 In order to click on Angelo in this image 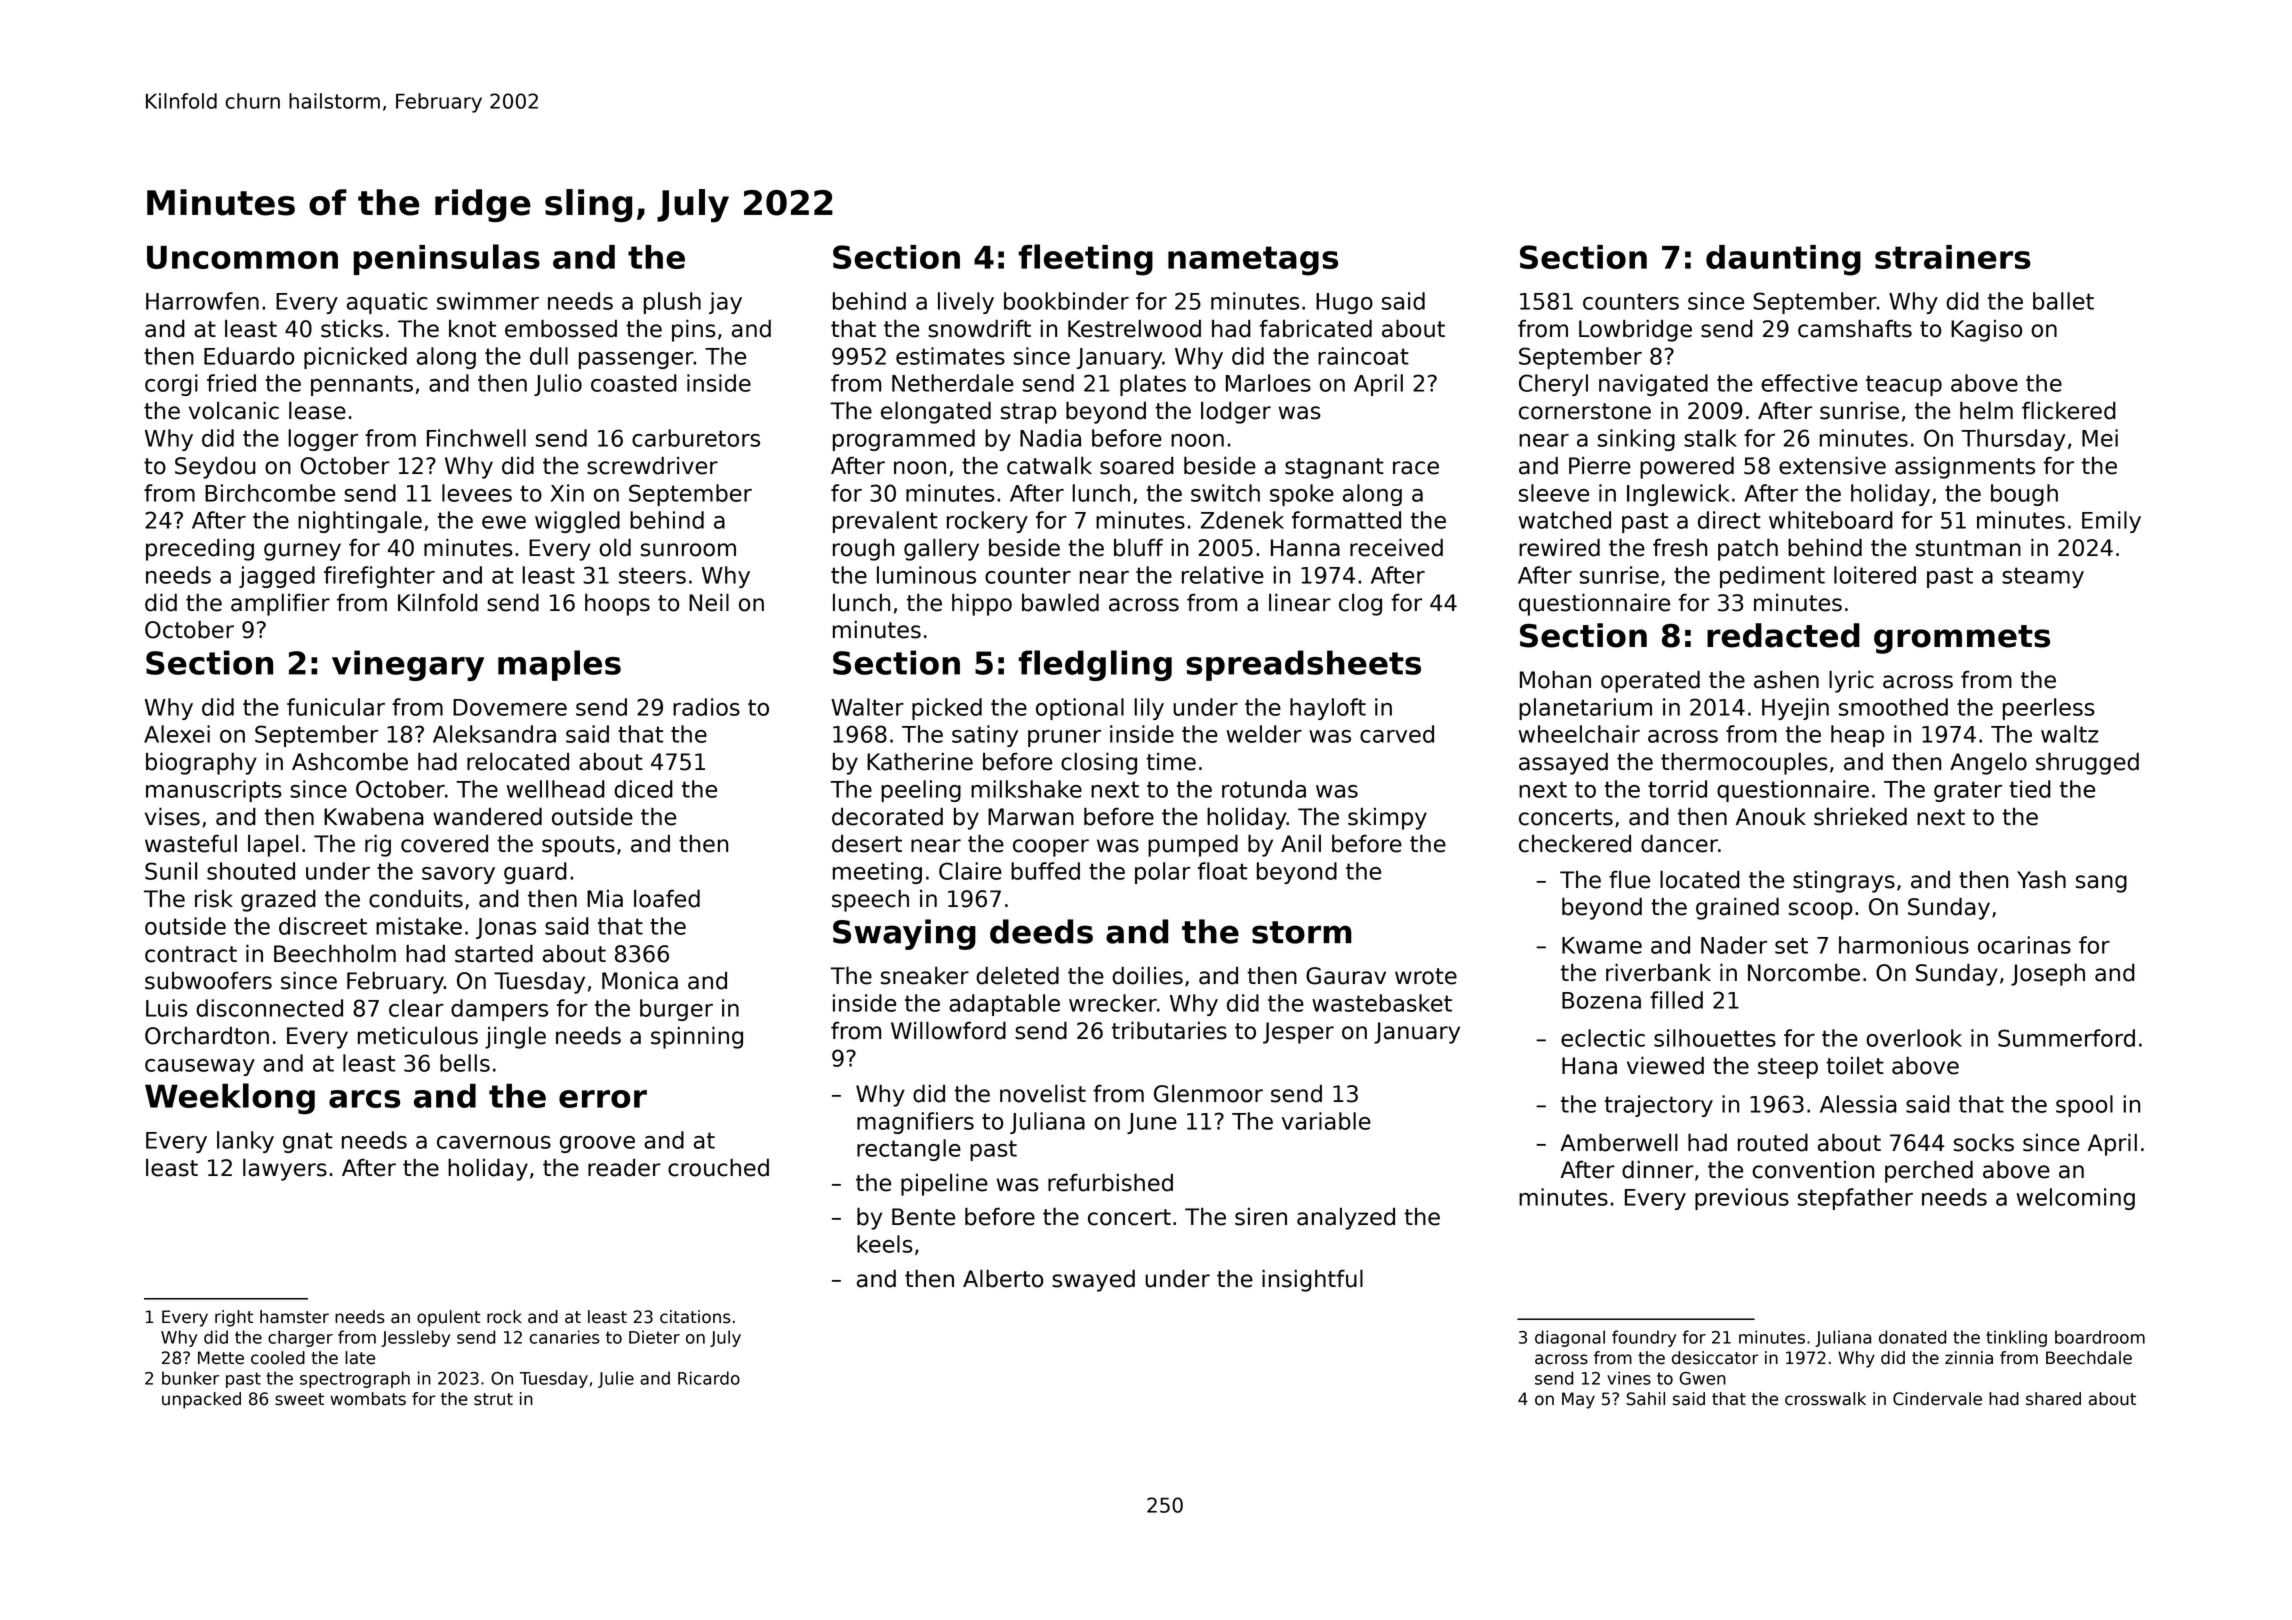, I will do `click(1988, 764)`.
